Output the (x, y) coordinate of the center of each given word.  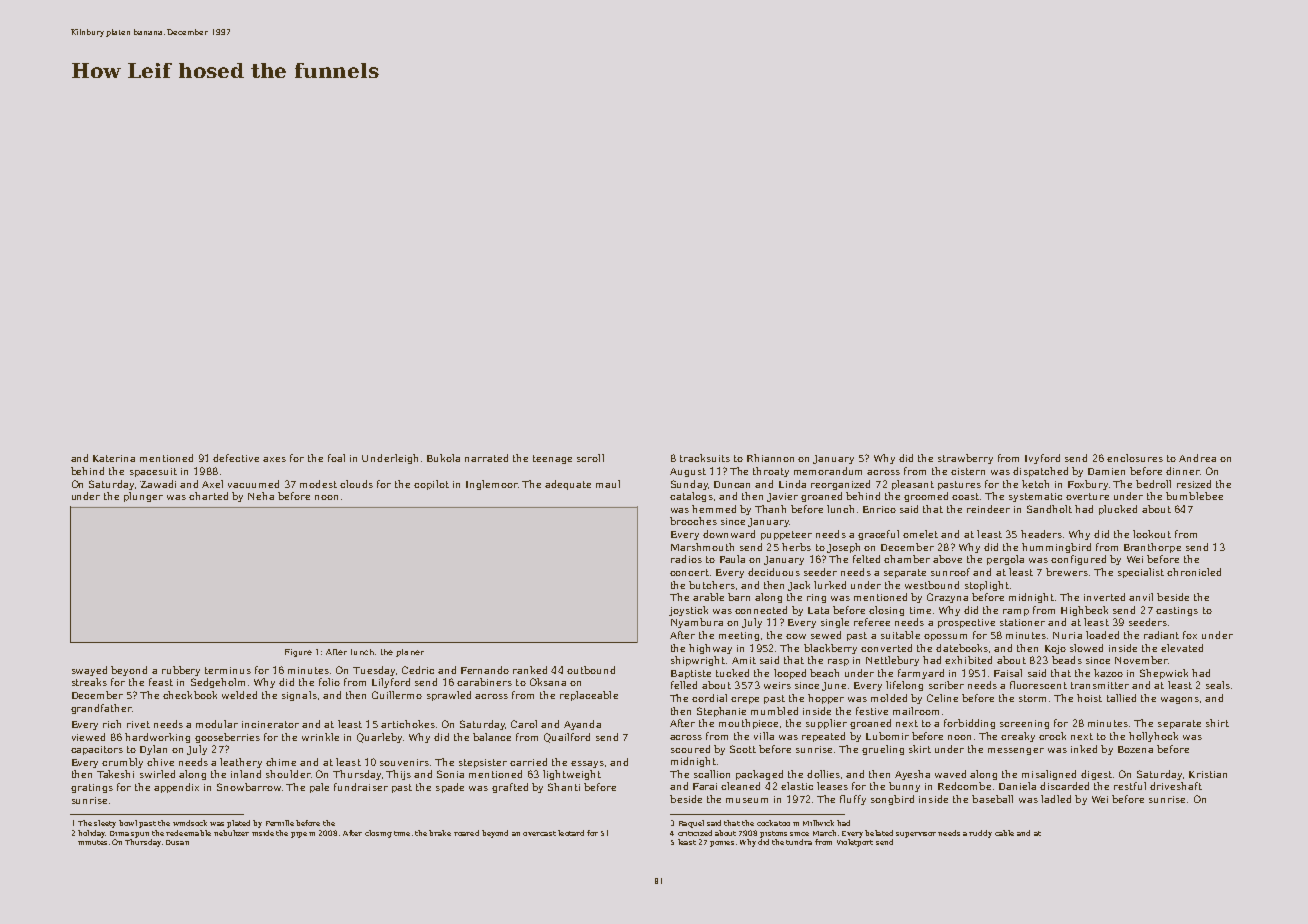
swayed (89, 671)
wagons (1180, 700)
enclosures (1135, 458)
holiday (91, 834)
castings (1177, 611)
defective (236, 458)
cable (1004, 833)
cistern (968, 471)
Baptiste (691, 674)
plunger (143, 497)
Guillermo (397, 695)
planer (410, 653)
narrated (486, 458)
